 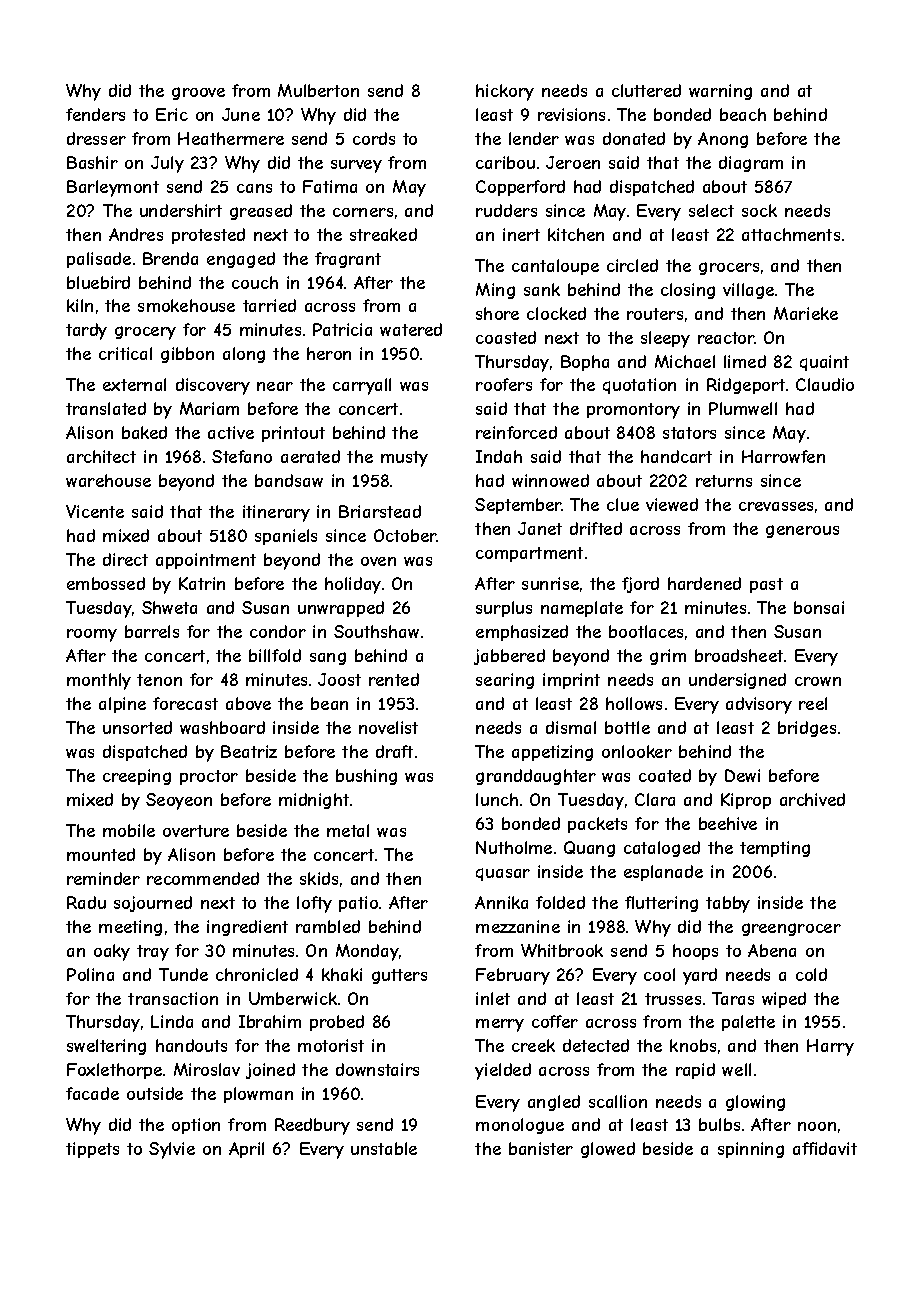 What do you see at coordinates (634, 703) in the document?
I see `hollows` at bounding box center [634, 703].
